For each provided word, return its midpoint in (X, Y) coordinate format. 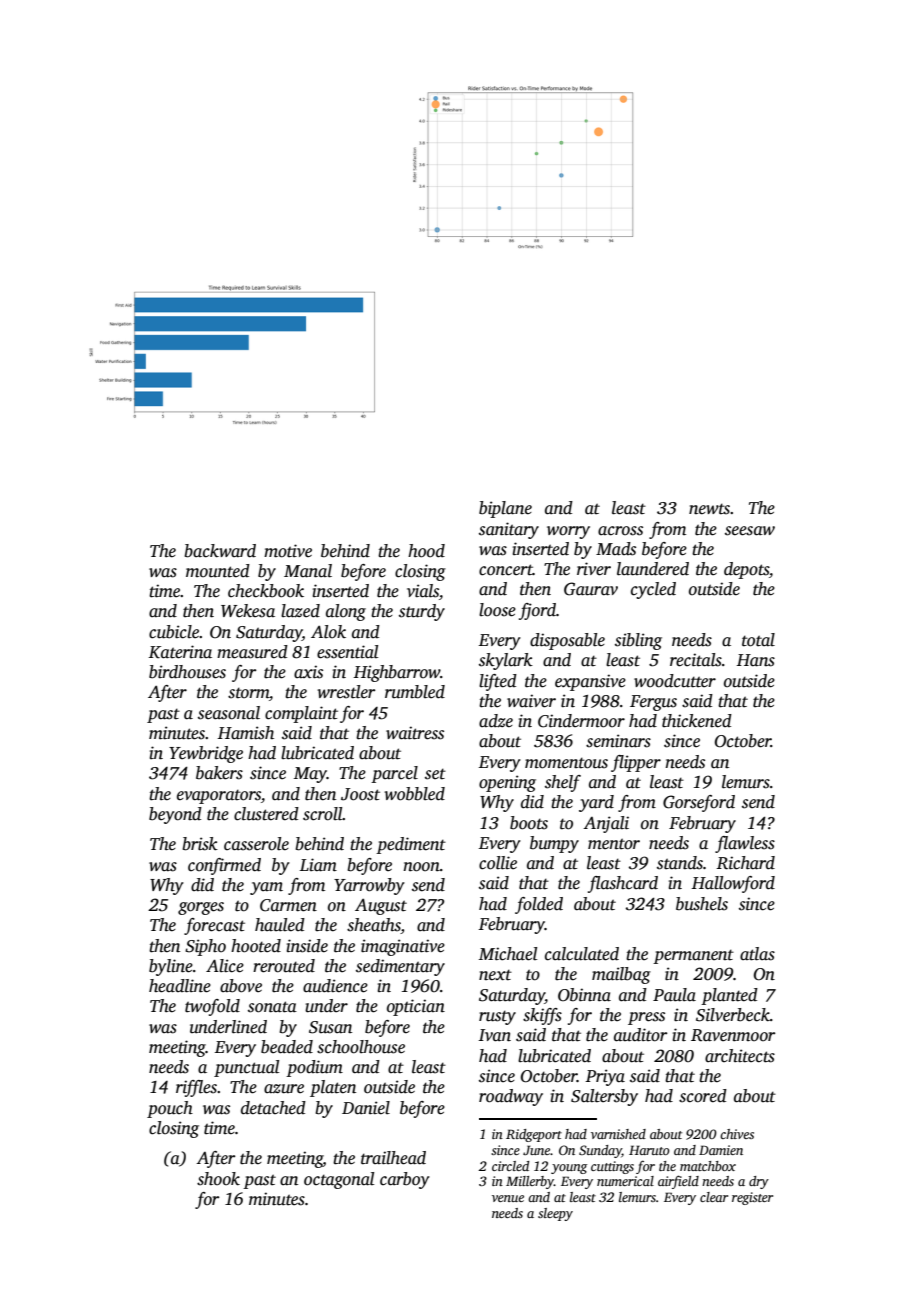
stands (680, 863)
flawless (745, 844)
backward (220, 551)
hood (426, 551)
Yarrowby (369, 886)
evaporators (219, 796)
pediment (411, 845)
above (241, 986)
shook (218, 1179)
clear (714, 1197)
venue (508, 1198)
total (758, 640)
